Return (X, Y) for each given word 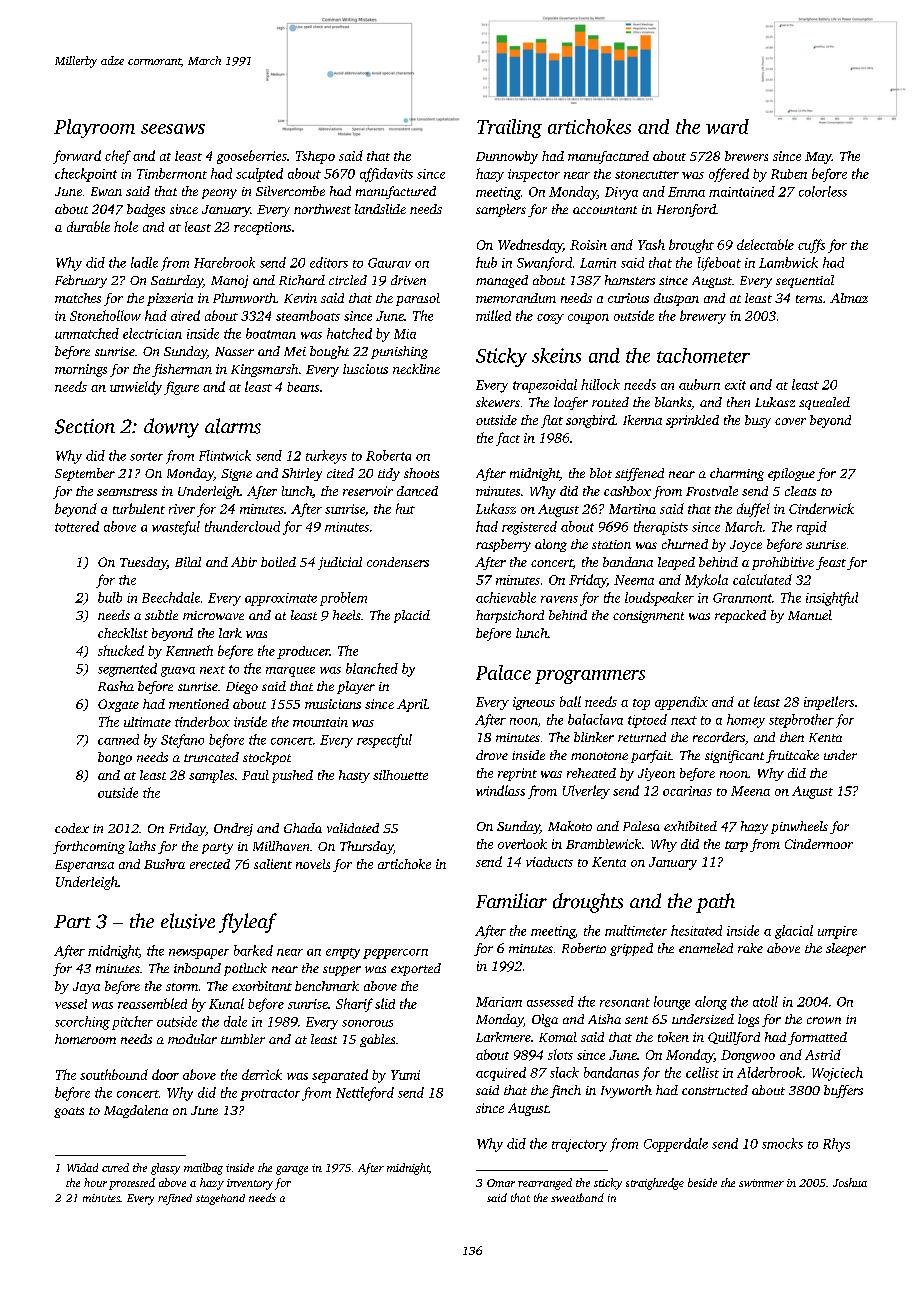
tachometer (703, 355)
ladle (144, 262)
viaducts (549, 862)
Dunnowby (507, 157)
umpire (837, 932)
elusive (188, 921)
